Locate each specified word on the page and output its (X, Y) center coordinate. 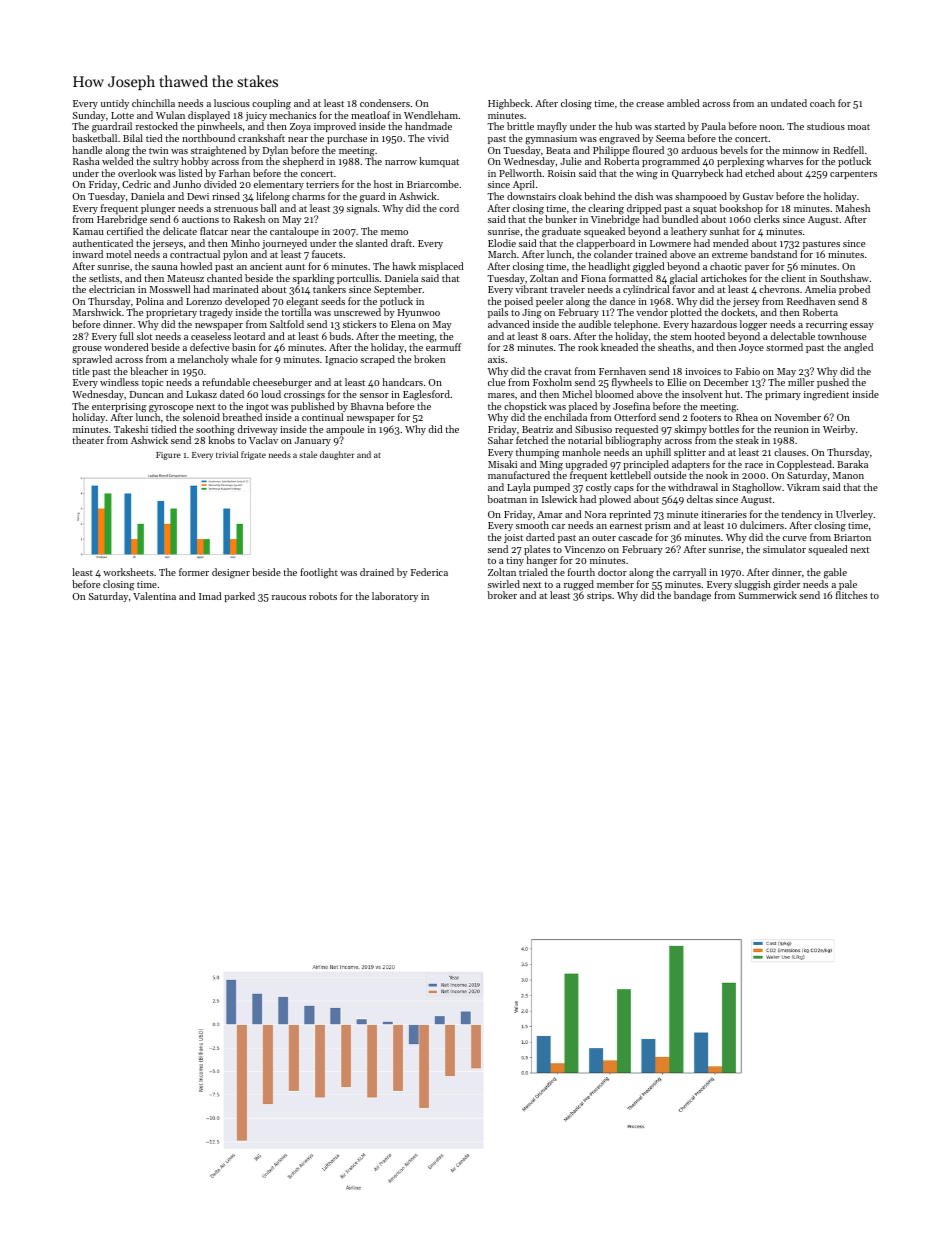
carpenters (853, 175)
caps (624, 489)
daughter (337, 455)
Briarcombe (433, 184)
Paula (714, 126)
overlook (137, 173)
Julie (571, 161)
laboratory (395, 597)
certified (125, 231)
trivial (227, 454)
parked (239, 597)
